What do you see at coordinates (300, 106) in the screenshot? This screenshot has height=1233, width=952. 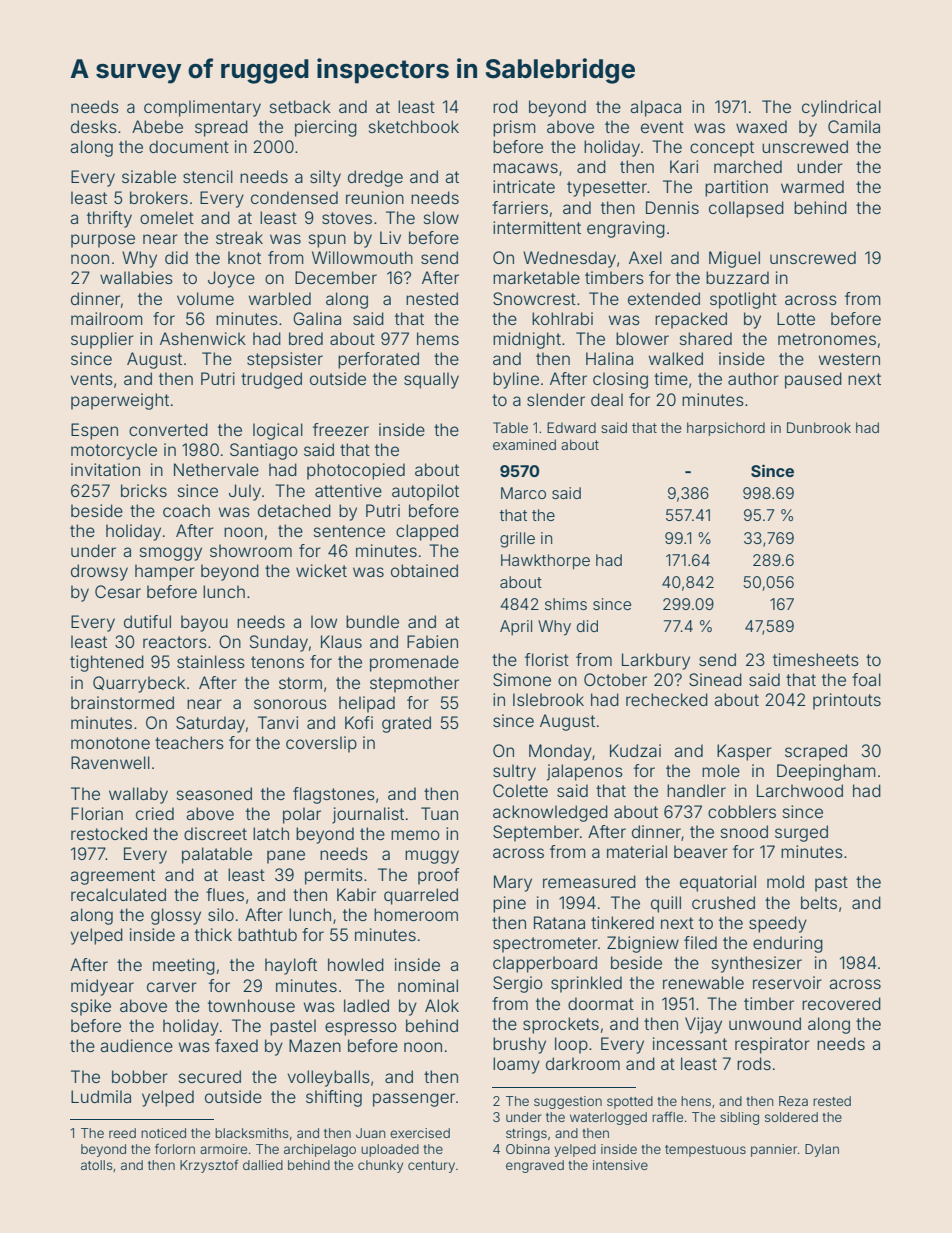 I see `setback` at bounding box center [300, 106].
